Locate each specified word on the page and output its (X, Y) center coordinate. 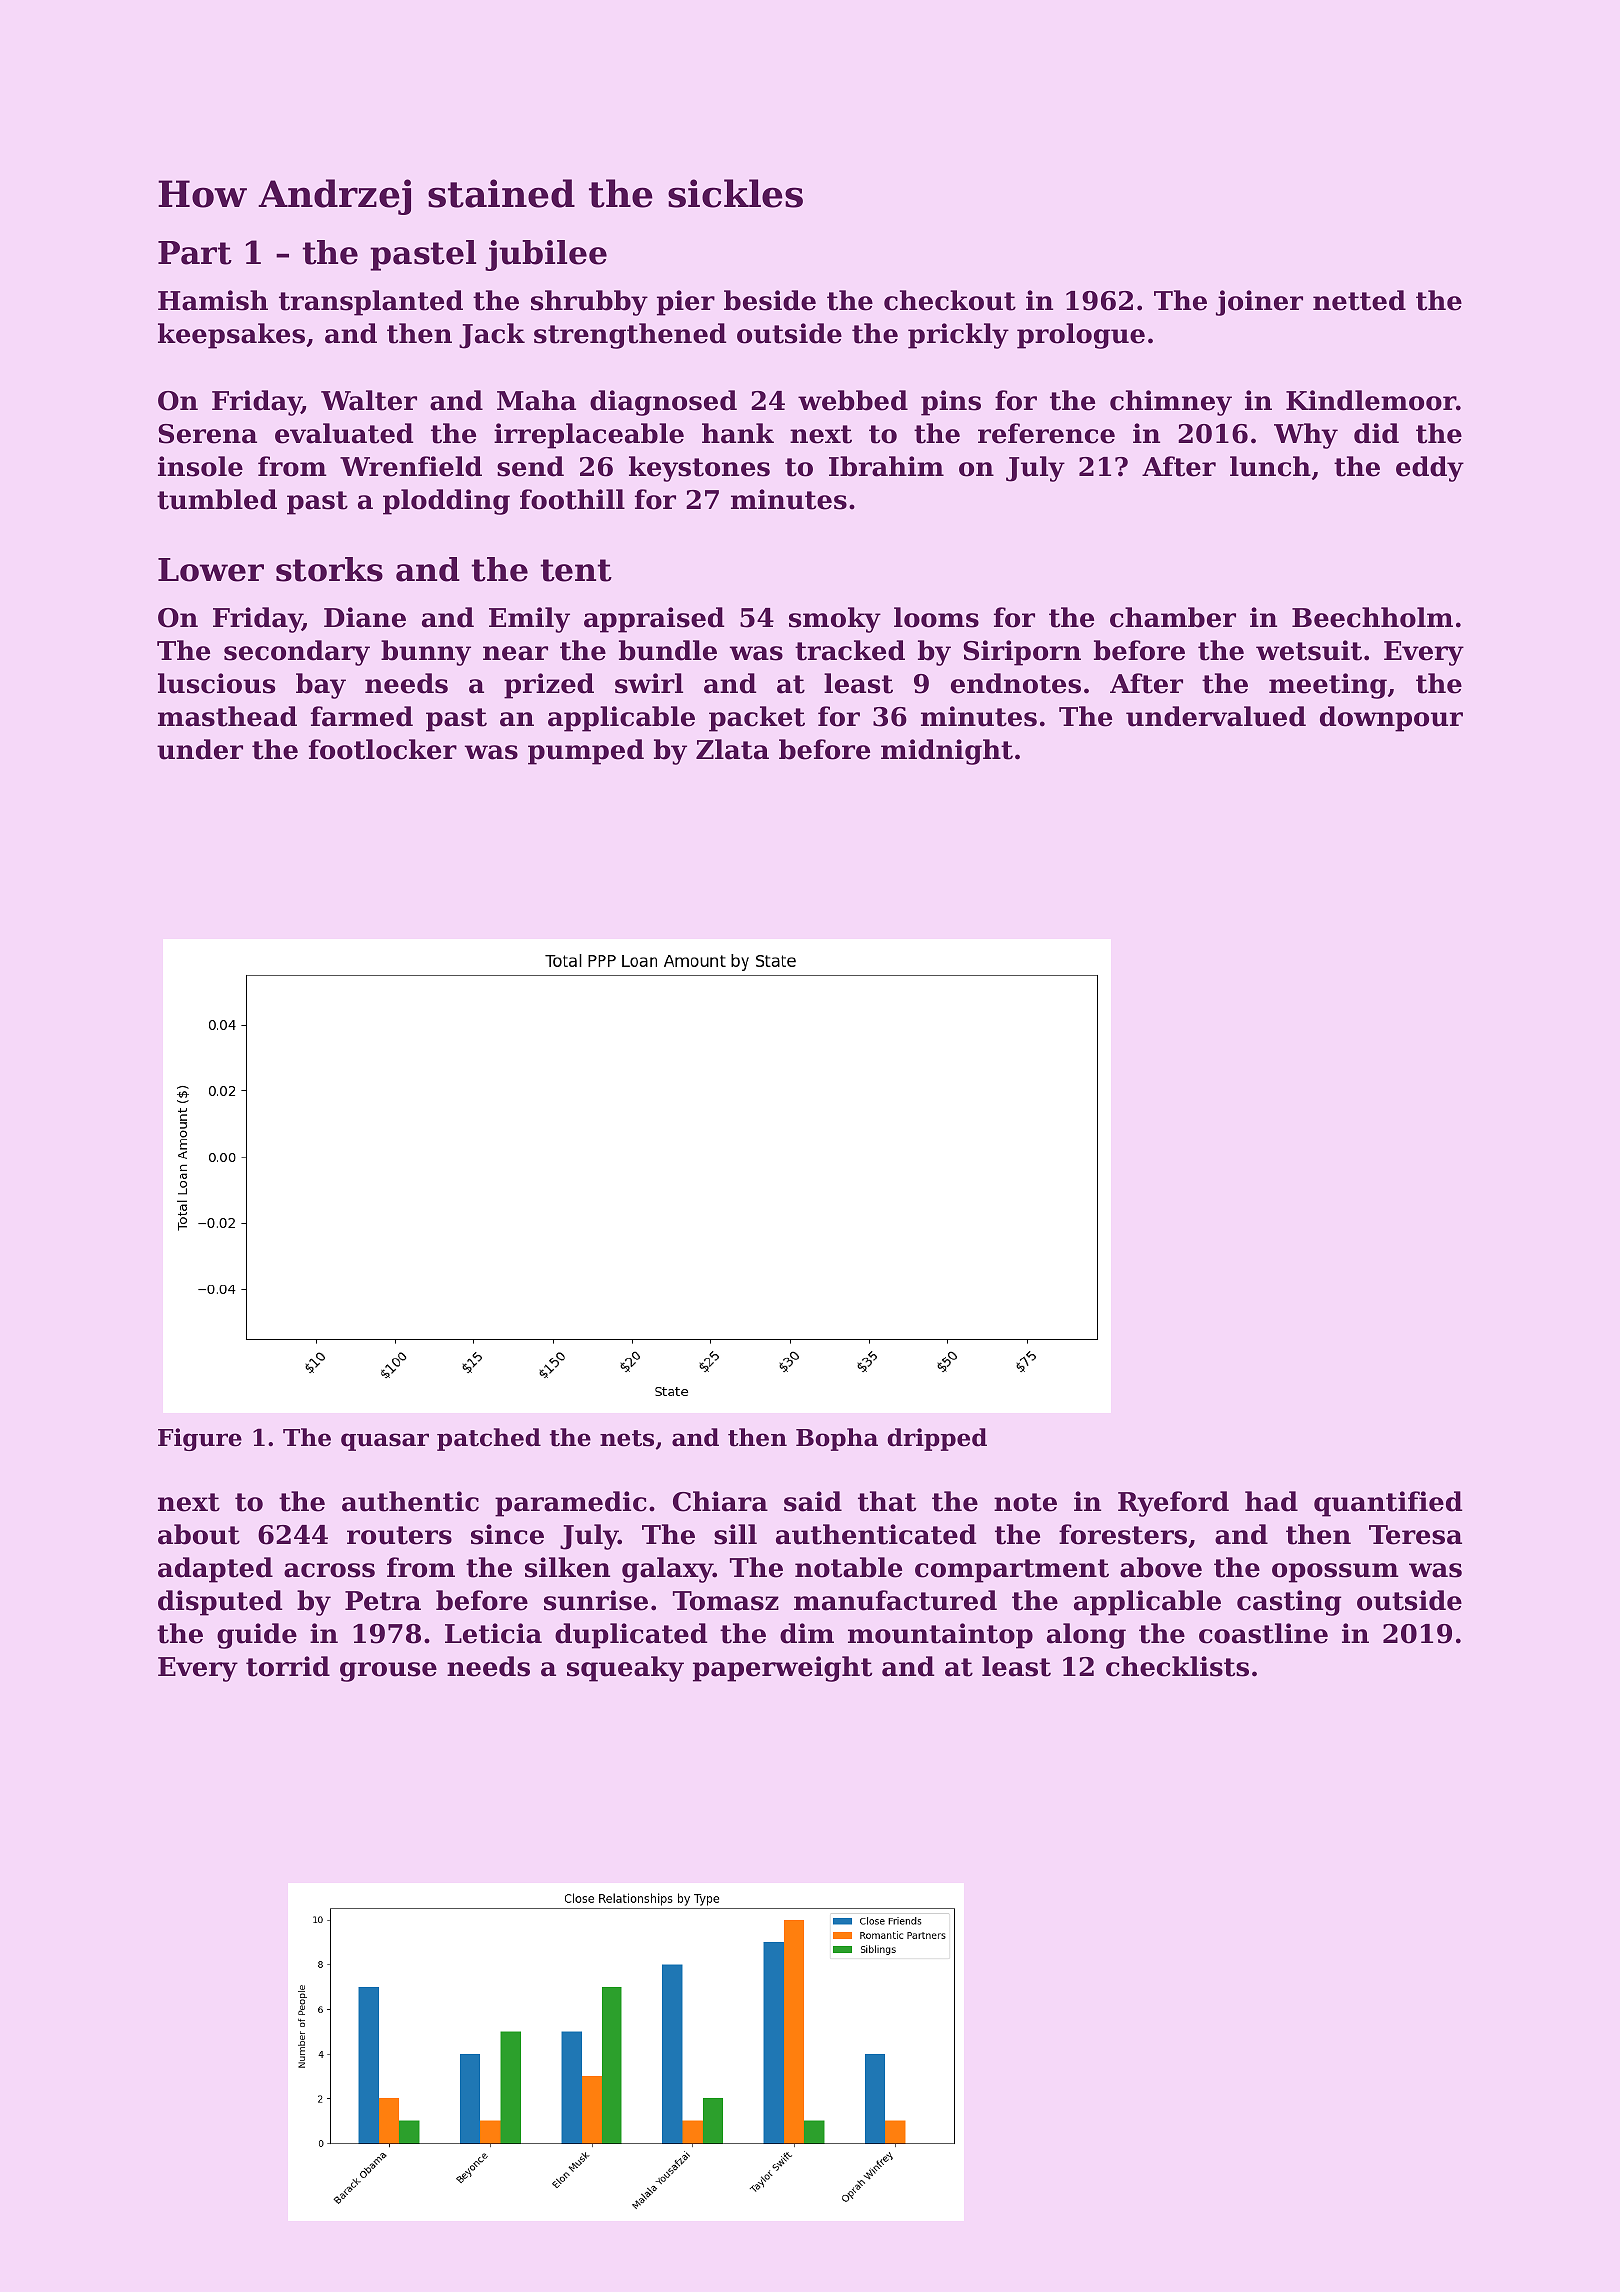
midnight (947, 752)
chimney (1171, 403)
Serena (207, 434)
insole (200, 466)
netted (1359, 300)
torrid (288, 1666)
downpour (1391, 719)
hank (738, 433)
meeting (1328, 686)
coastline (1263, 1633)
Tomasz (726, 1601)
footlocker (383, 749)
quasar (385, 1442)
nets (627, 1438)
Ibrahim (886, 466)
